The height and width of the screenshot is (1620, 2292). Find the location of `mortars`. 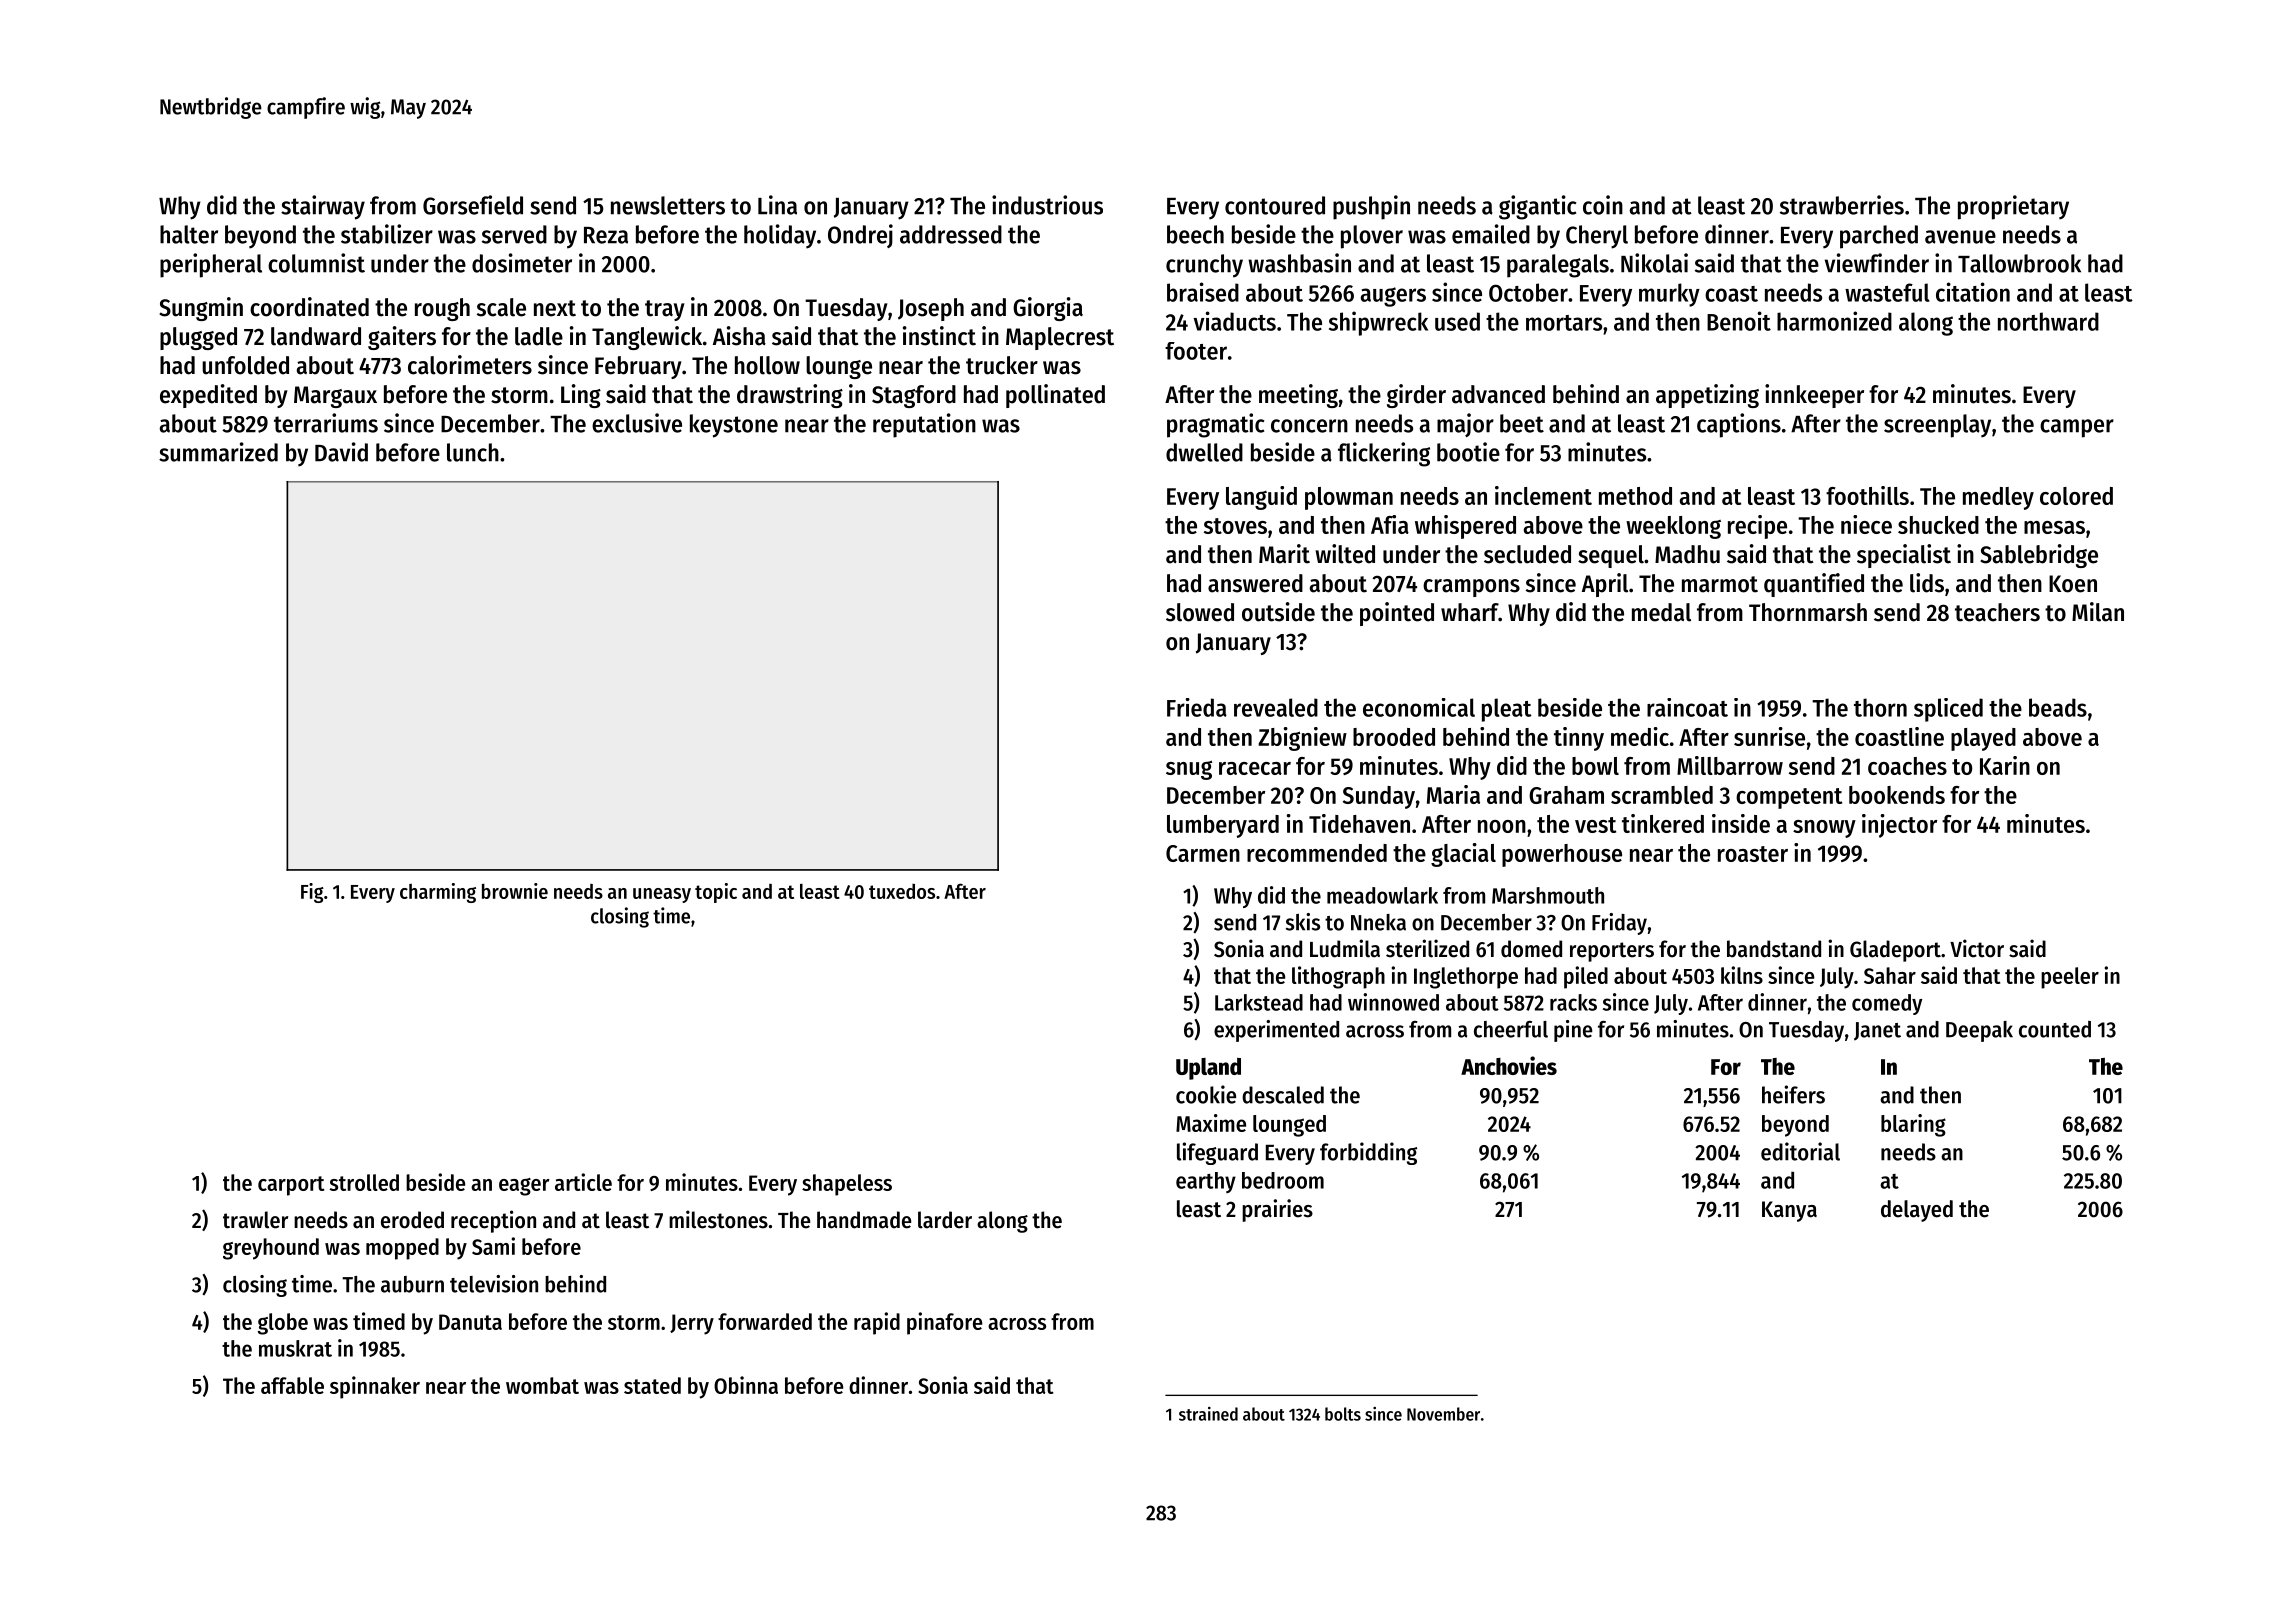

mortars is located at coordinates (1564, 323).
